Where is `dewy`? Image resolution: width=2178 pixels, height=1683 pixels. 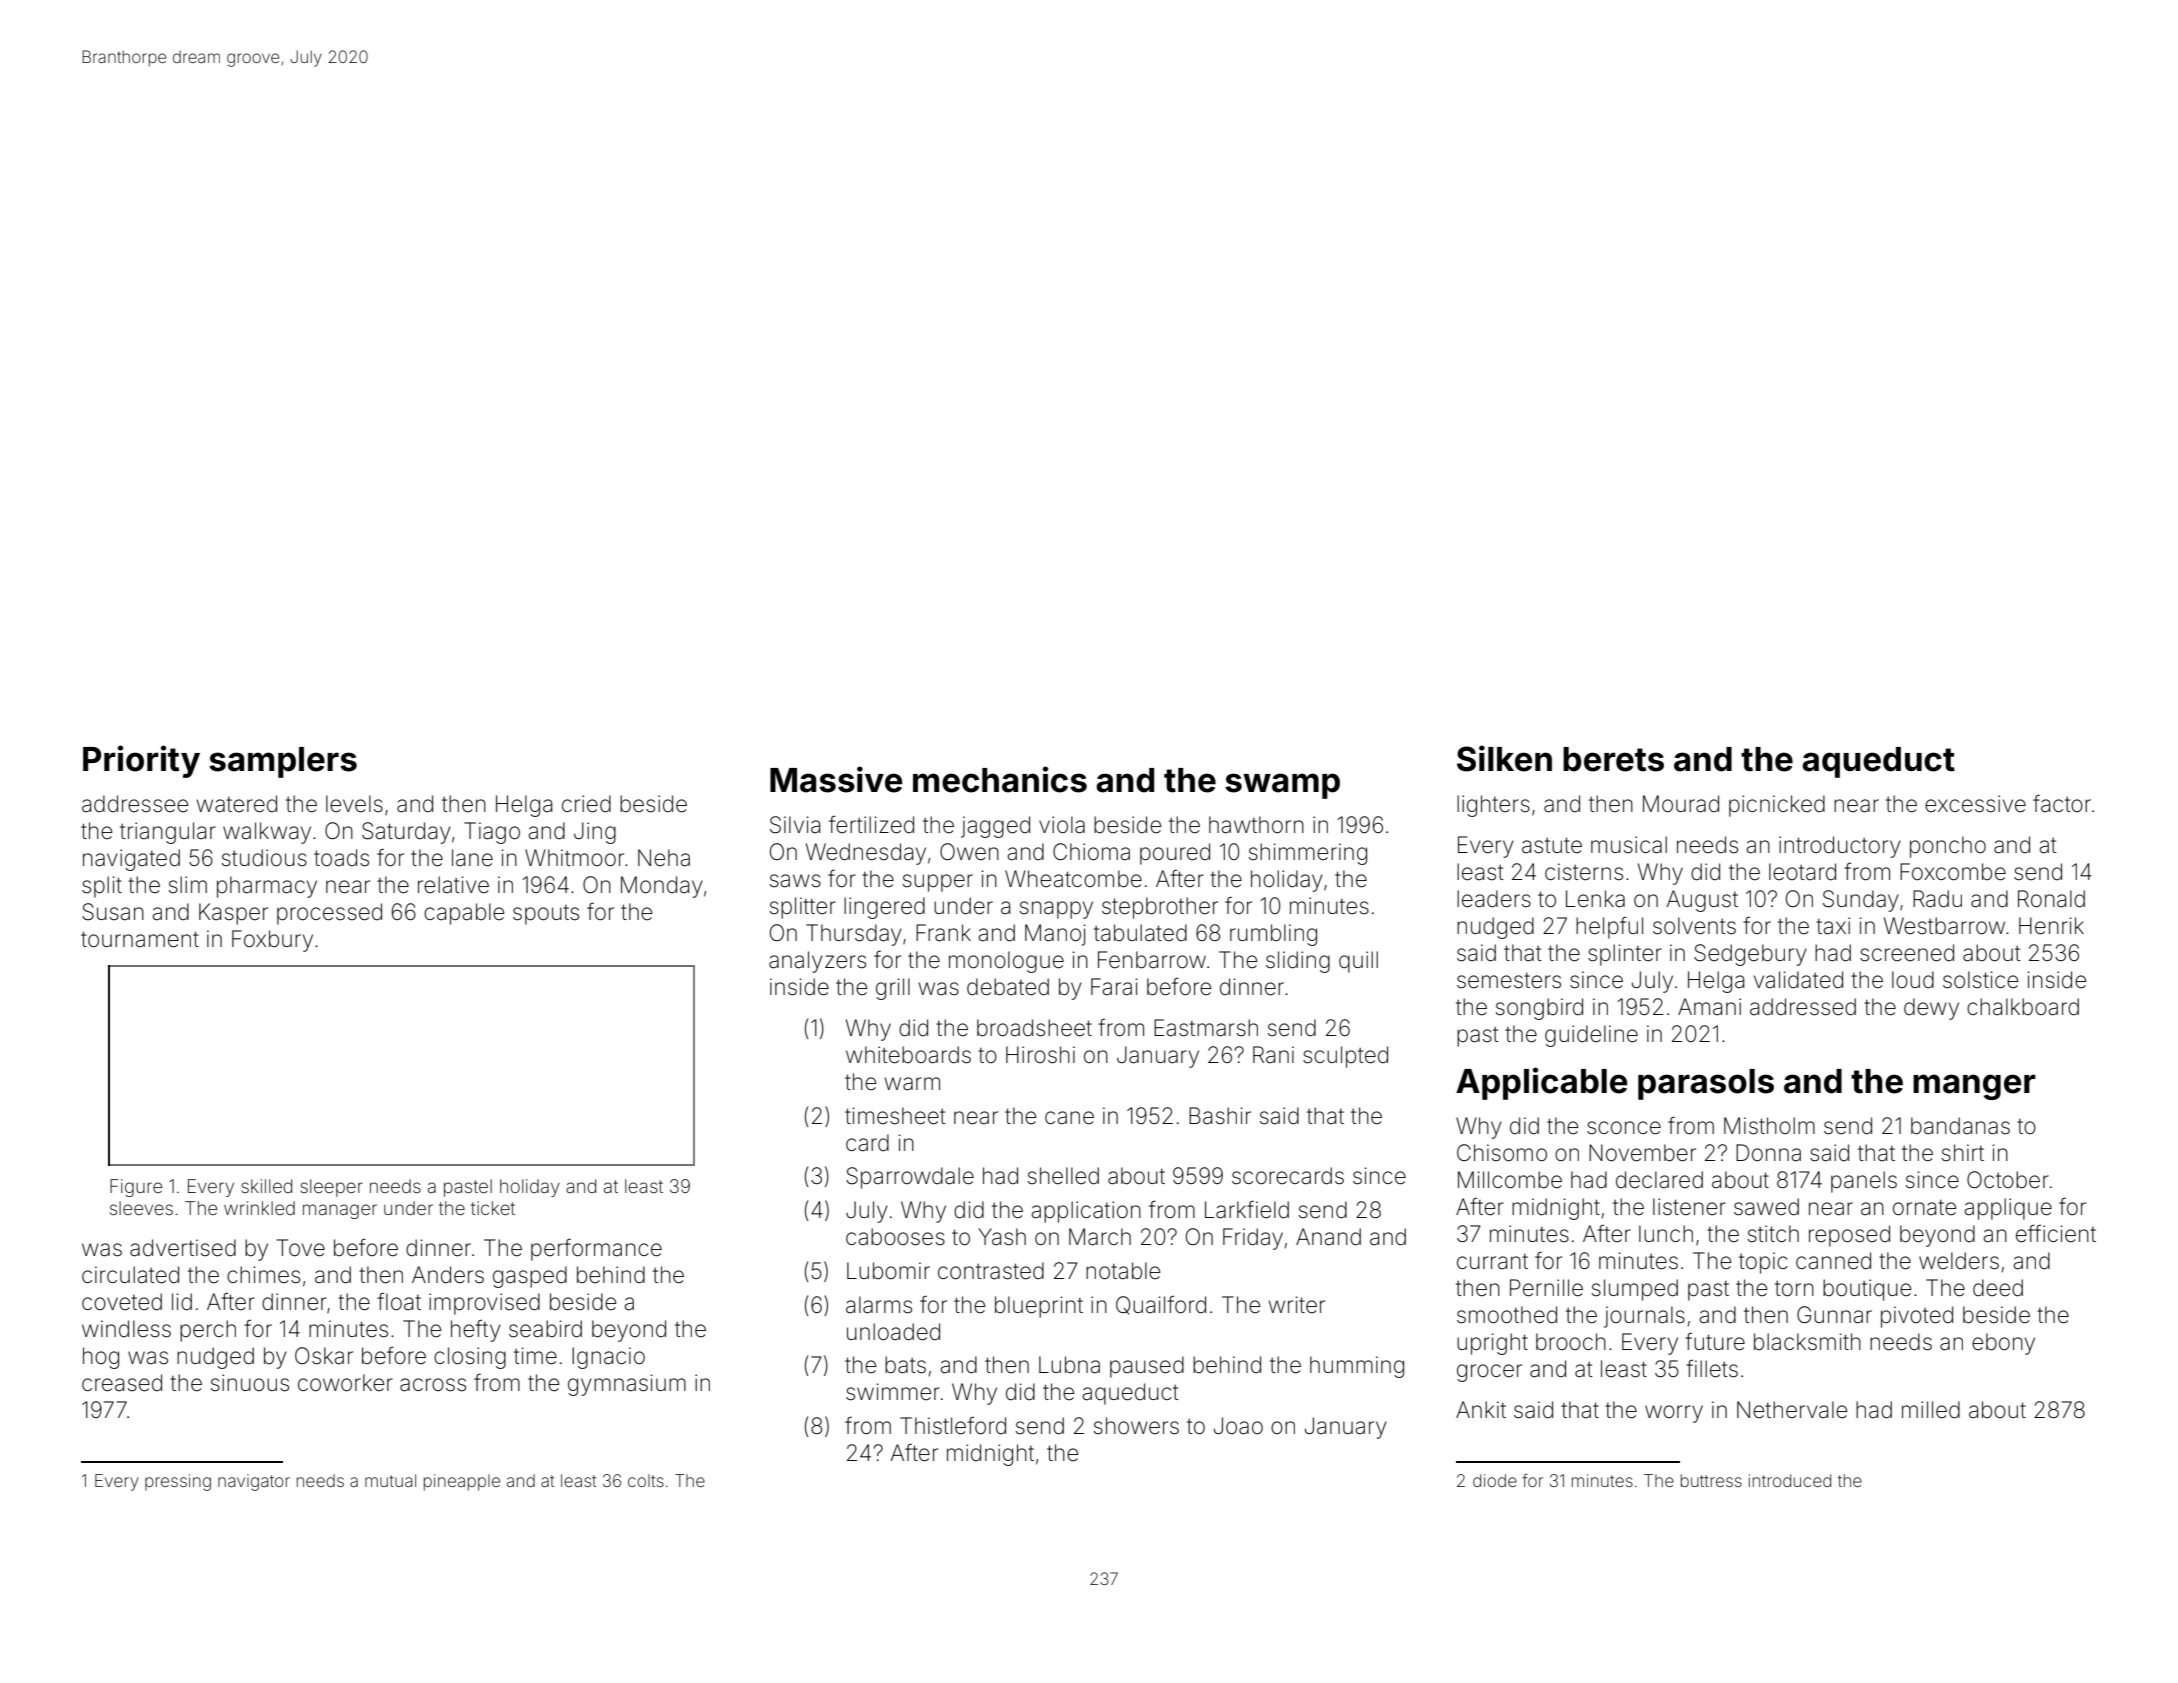
dewy is located at coordinates (1931, 1009).
